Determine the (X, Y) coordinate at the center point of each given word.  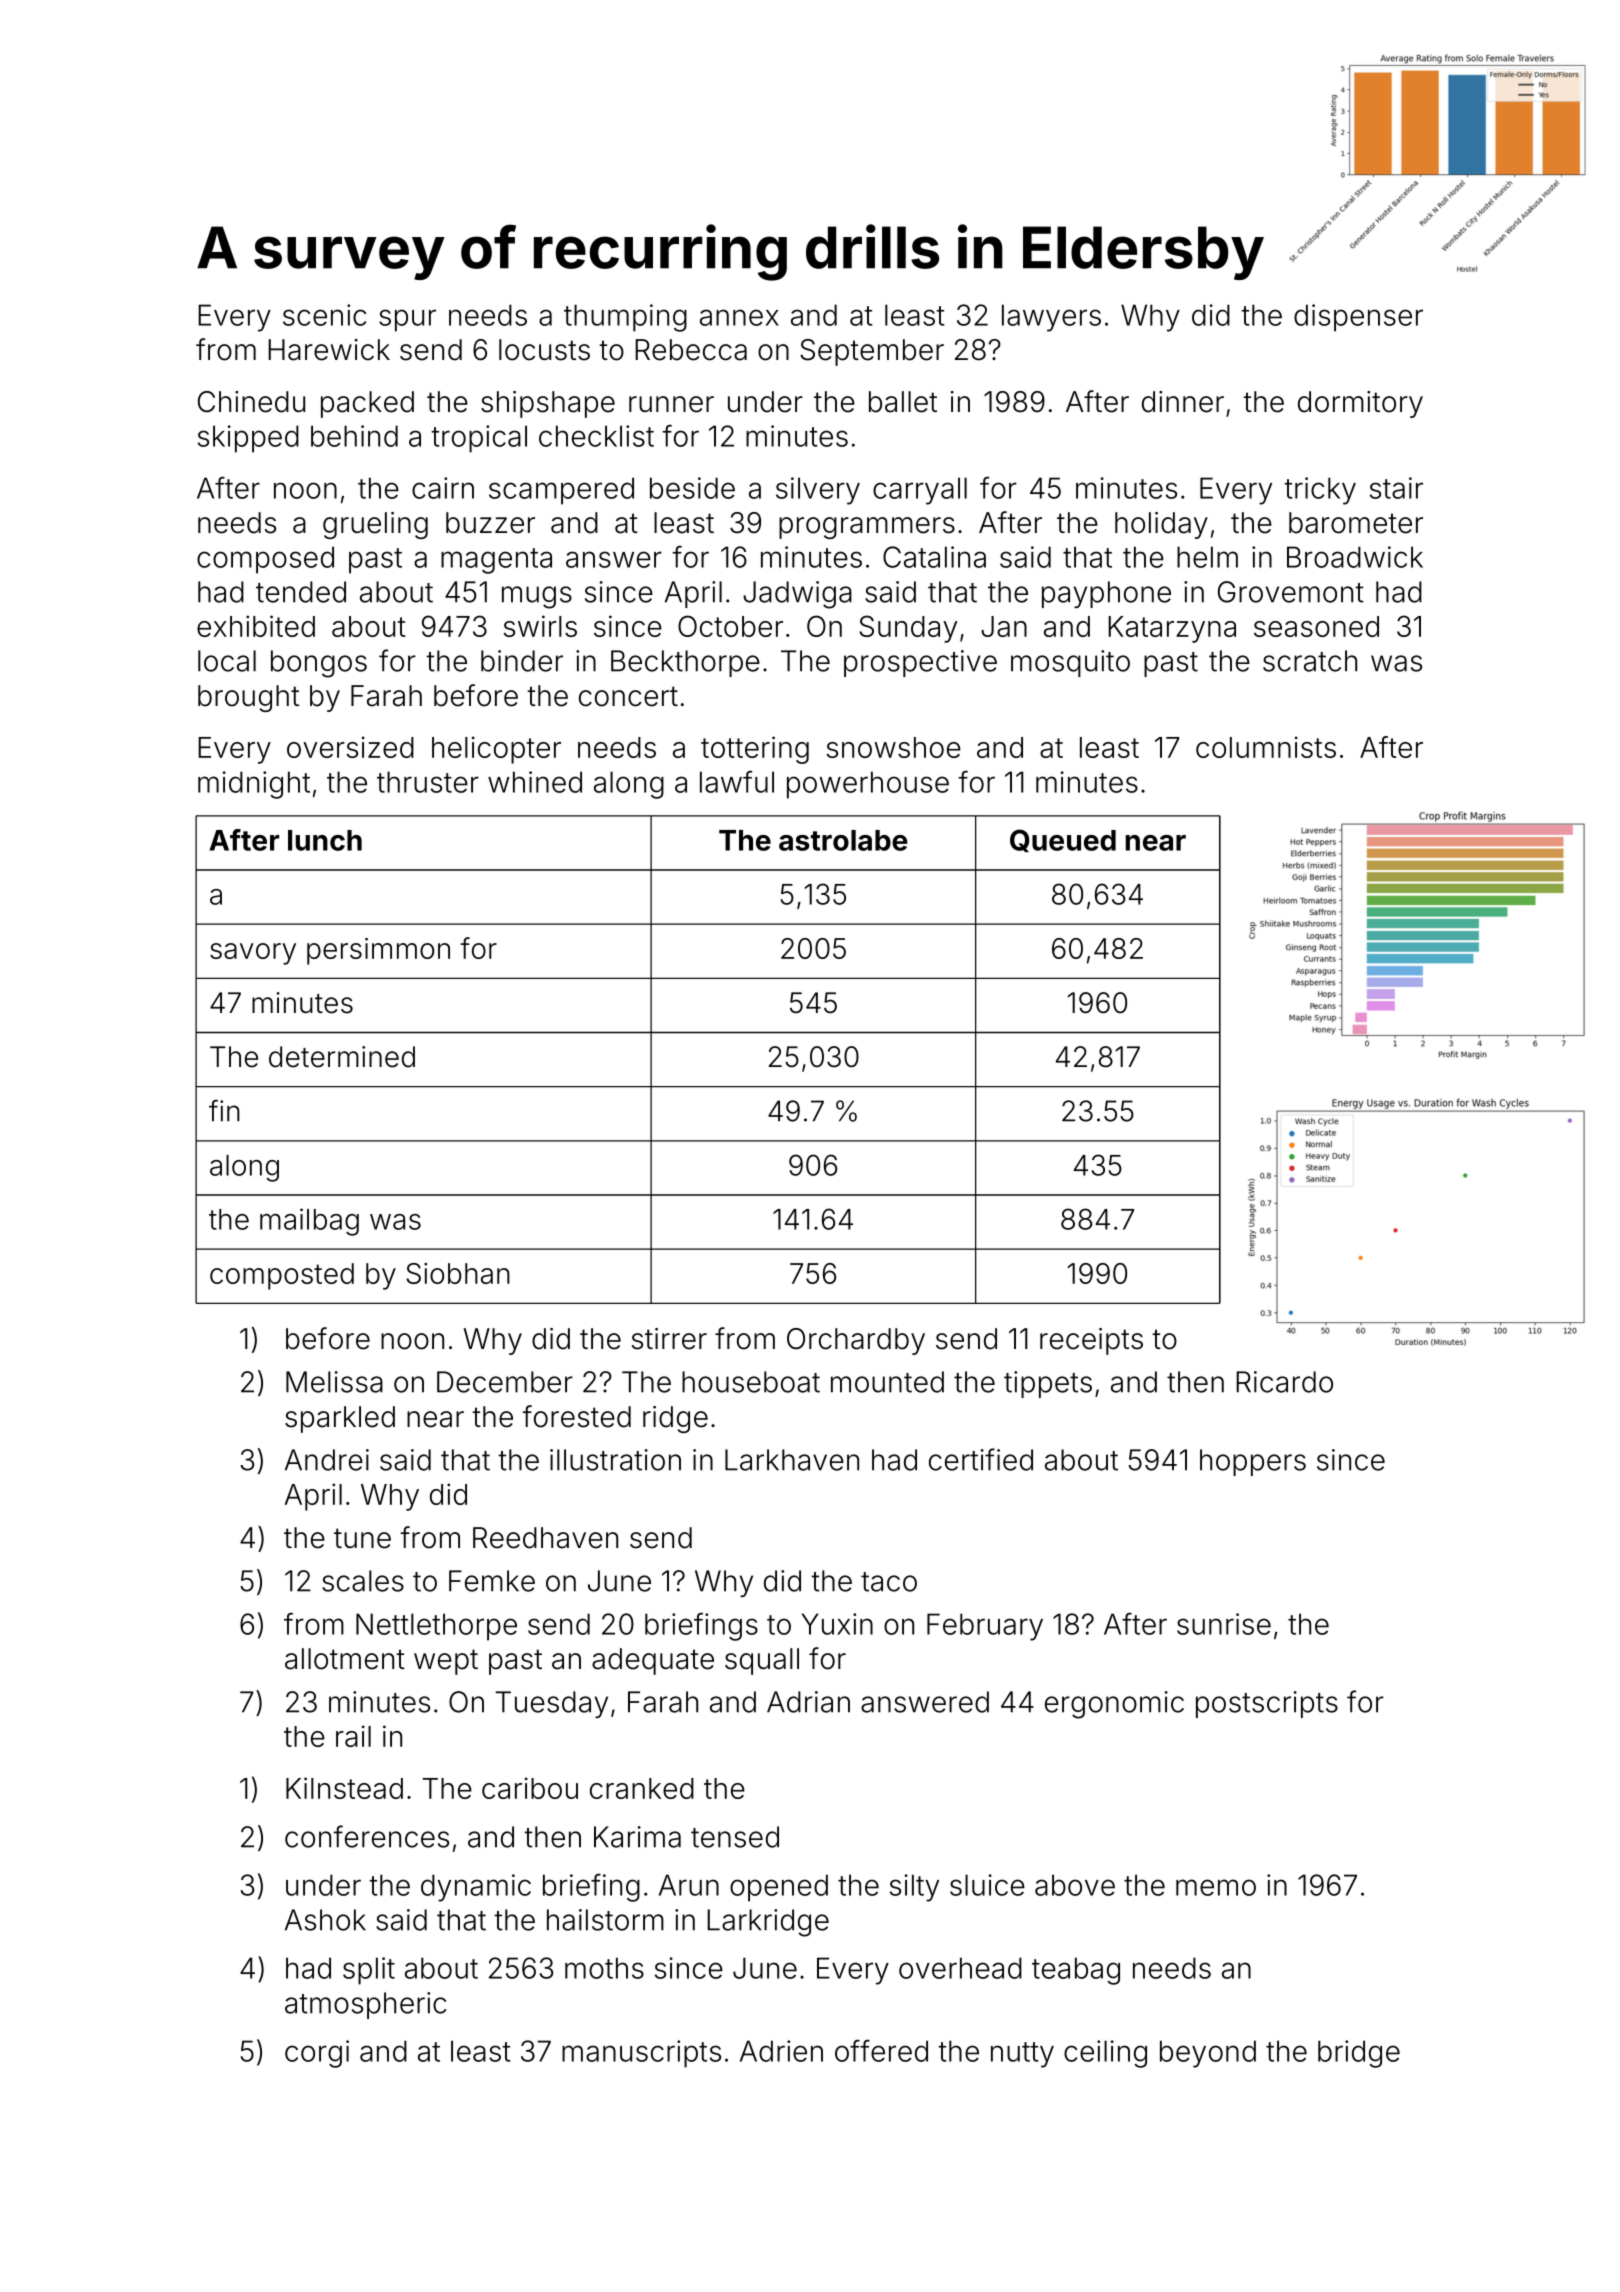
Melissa (334, 1382)
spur (407, 320)
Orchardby (856, 1341)
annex (739, 317)
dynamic (476, 1888)
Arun (689, 1885)
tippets (1048, 1384)
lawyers (1051, 318)
